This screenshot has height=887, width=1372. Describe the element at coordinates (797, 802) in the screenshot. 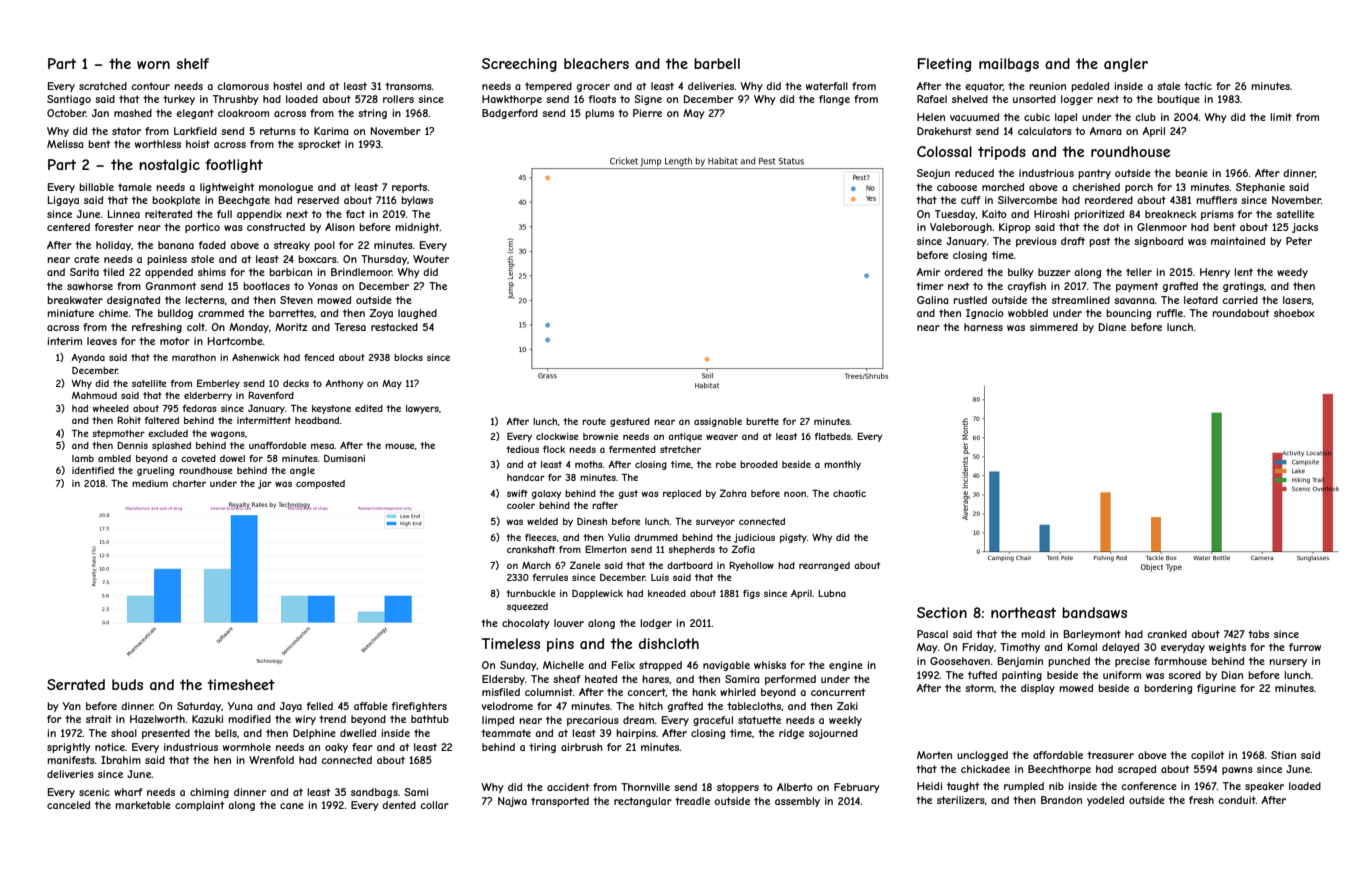

I see `assembly` at that location.
